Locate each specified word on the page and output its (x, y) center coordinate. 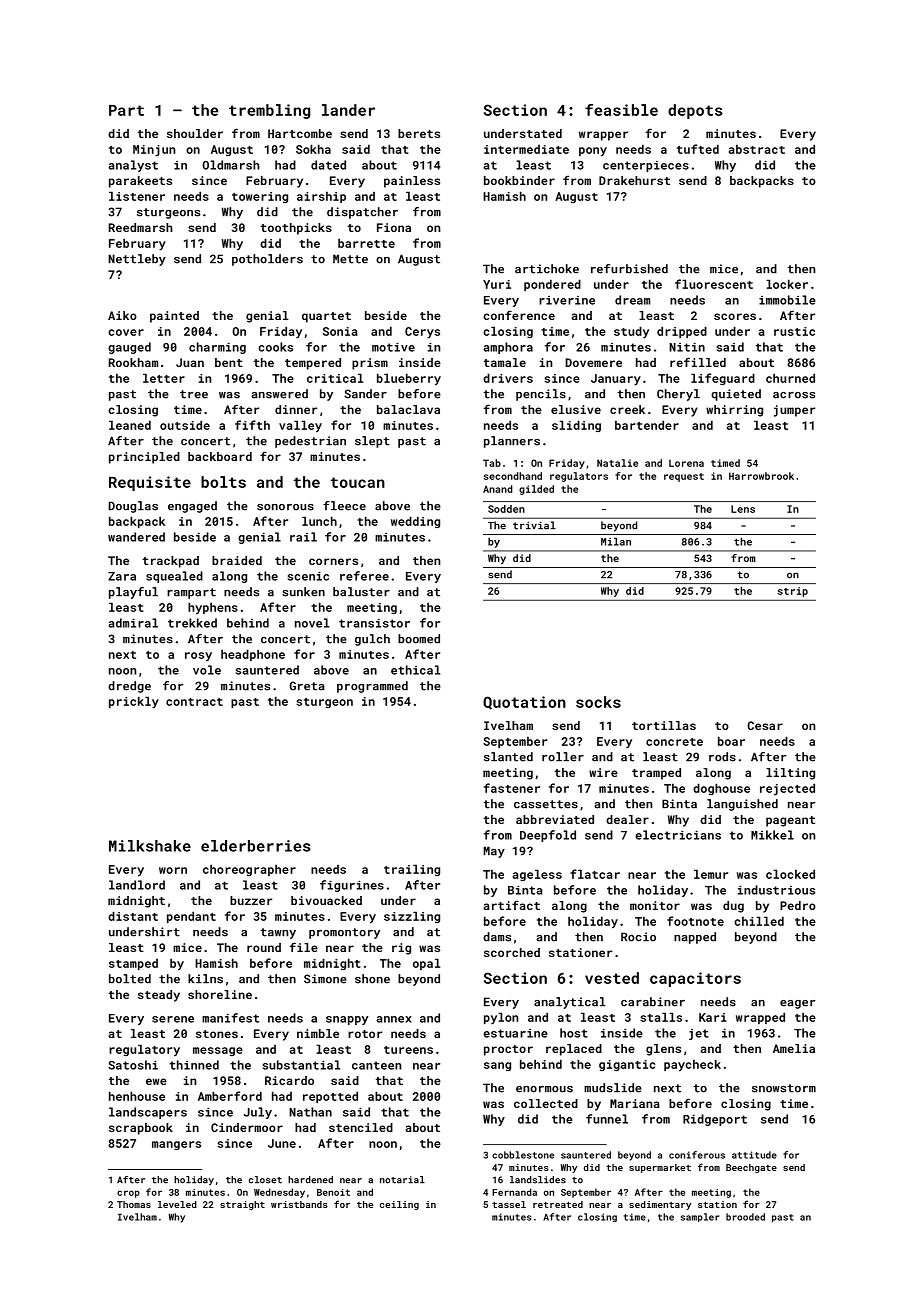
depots (695, 111)
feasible (621, 110)
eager (797, 1004)
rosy (198, 657)
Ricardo (289, 1080)
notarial (402, 1180)
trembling (269, 111)
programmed (372, 687)
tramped (656, 774)
